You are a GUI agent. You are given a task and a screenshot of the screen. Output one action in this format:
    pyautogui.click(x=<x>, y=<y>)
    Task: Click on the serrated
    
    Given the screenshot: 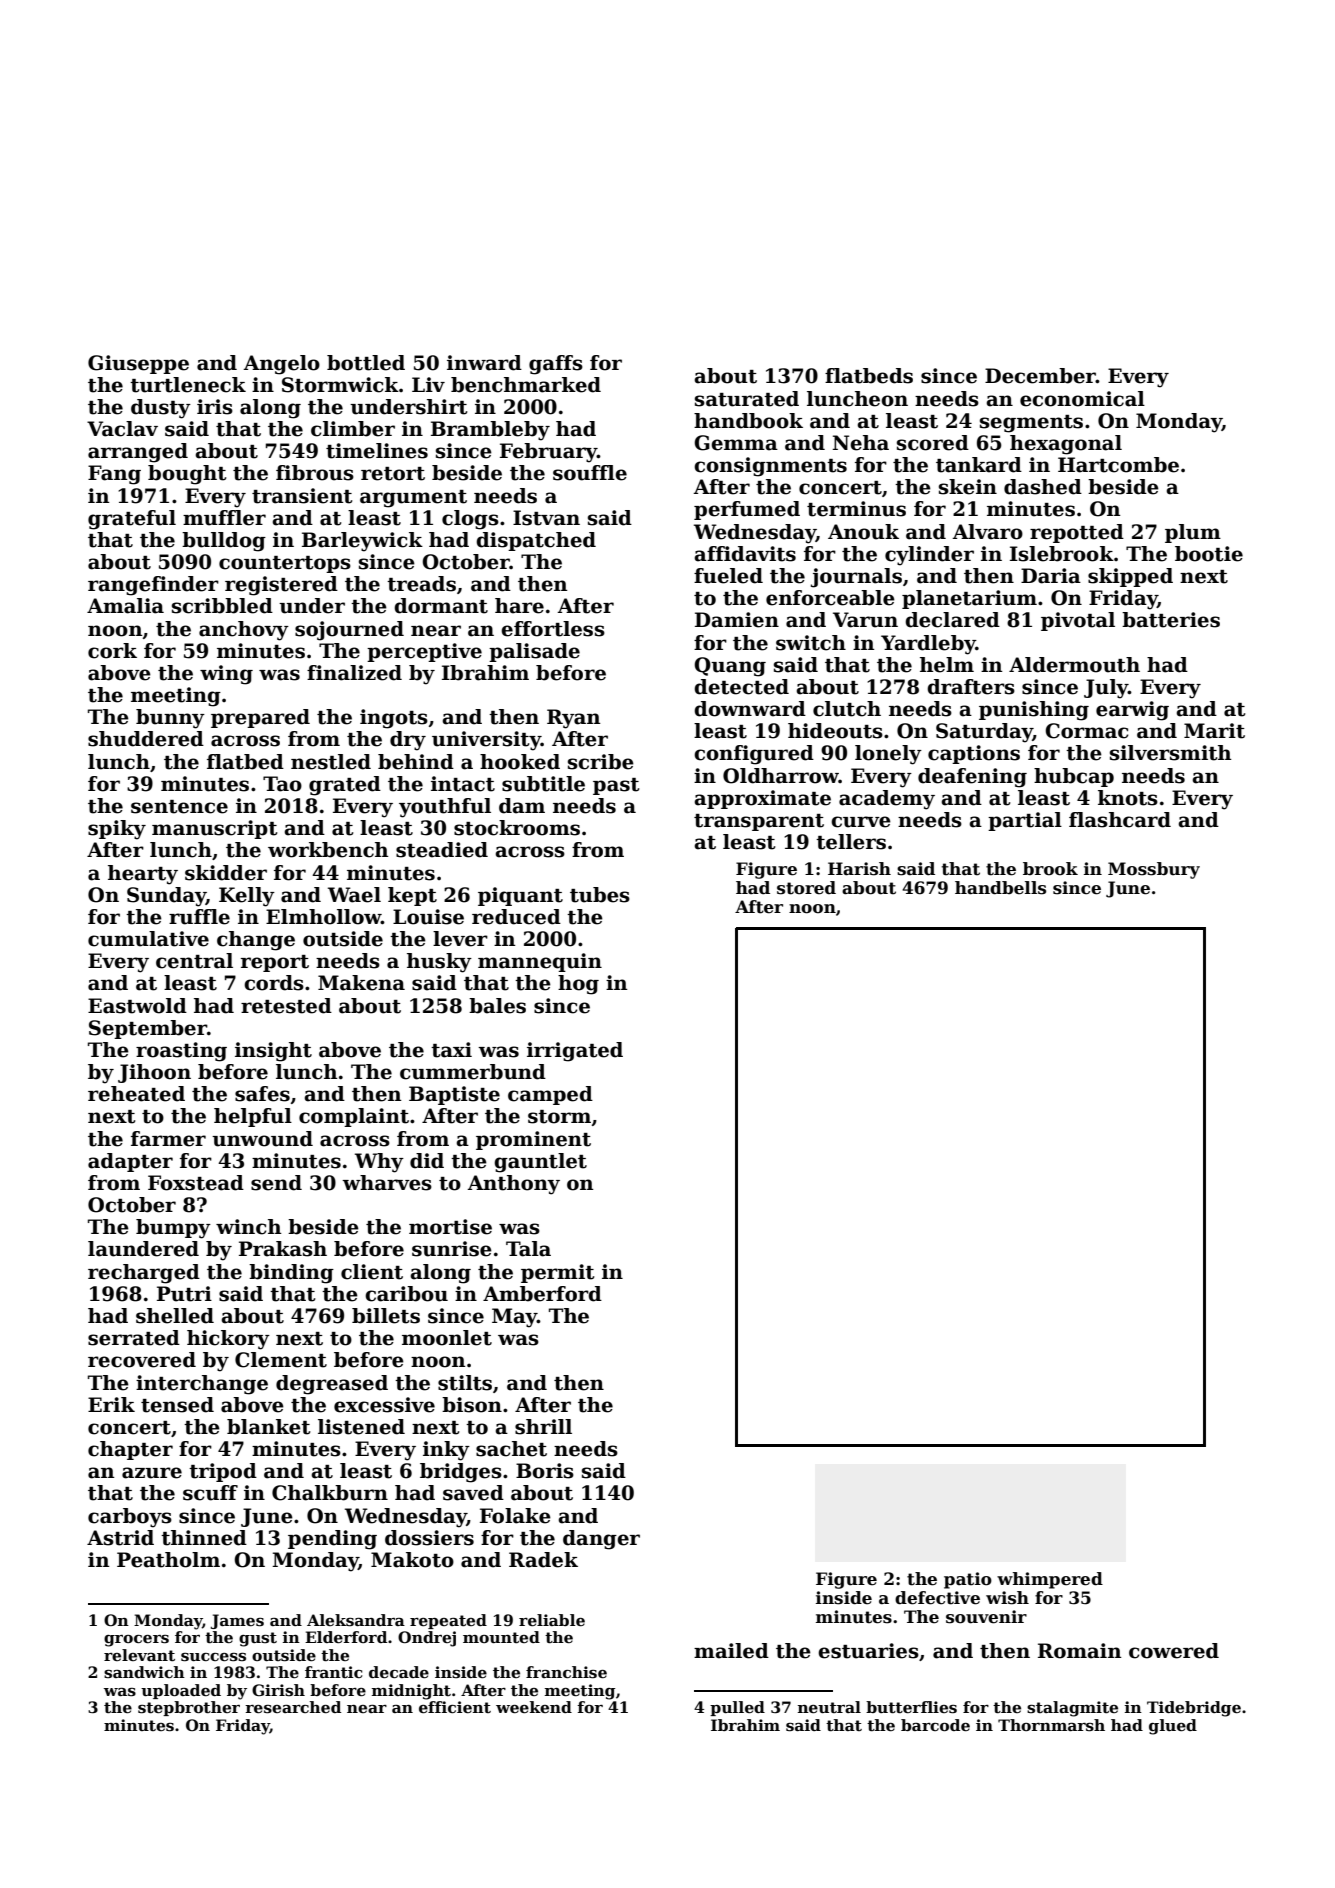 What is the action you would take?
    pyautogui.click(x=134, y=1338)
